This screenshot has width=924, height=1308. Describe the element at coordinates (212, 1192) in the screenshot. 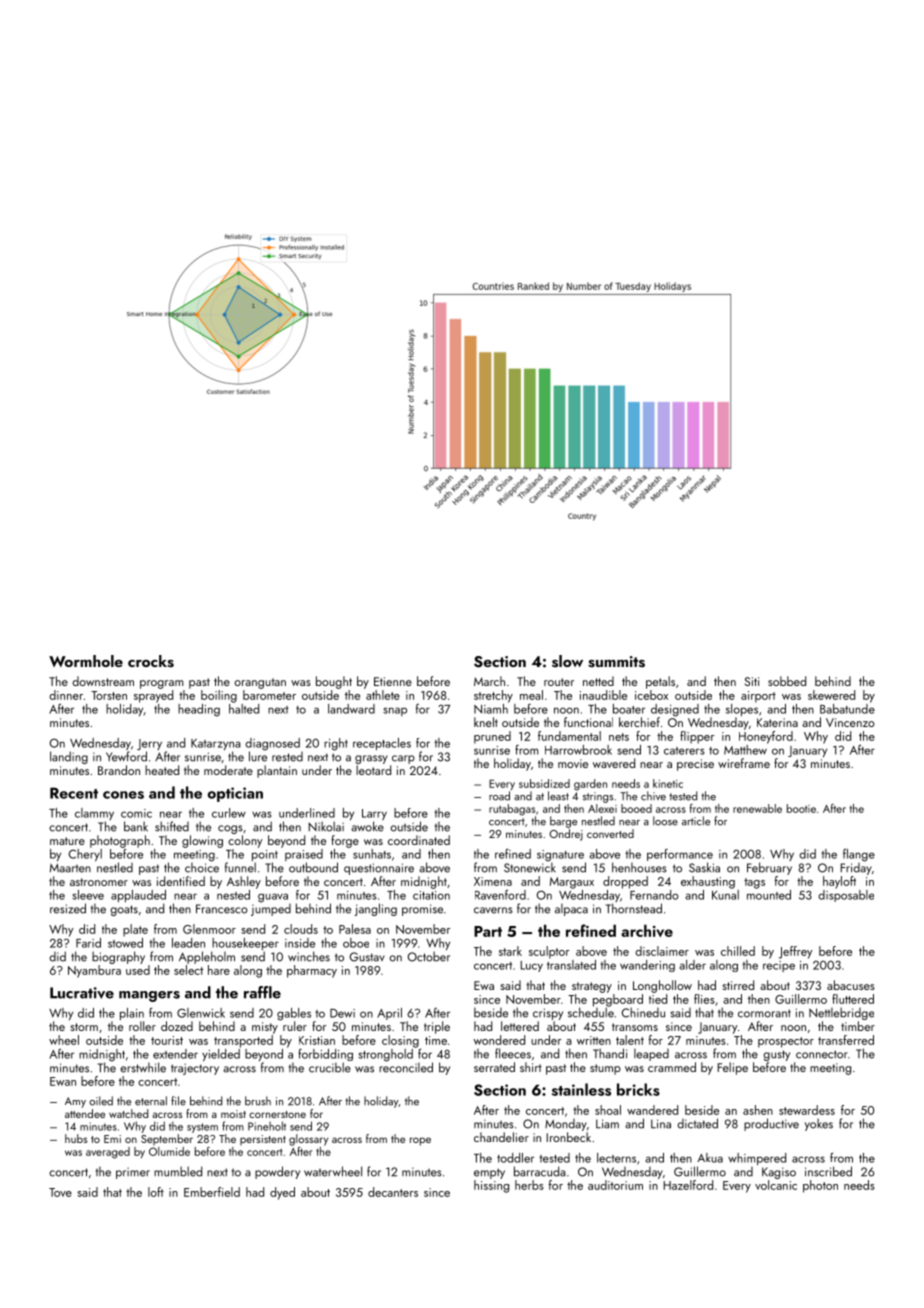

I see `Emberfield` at that location.
